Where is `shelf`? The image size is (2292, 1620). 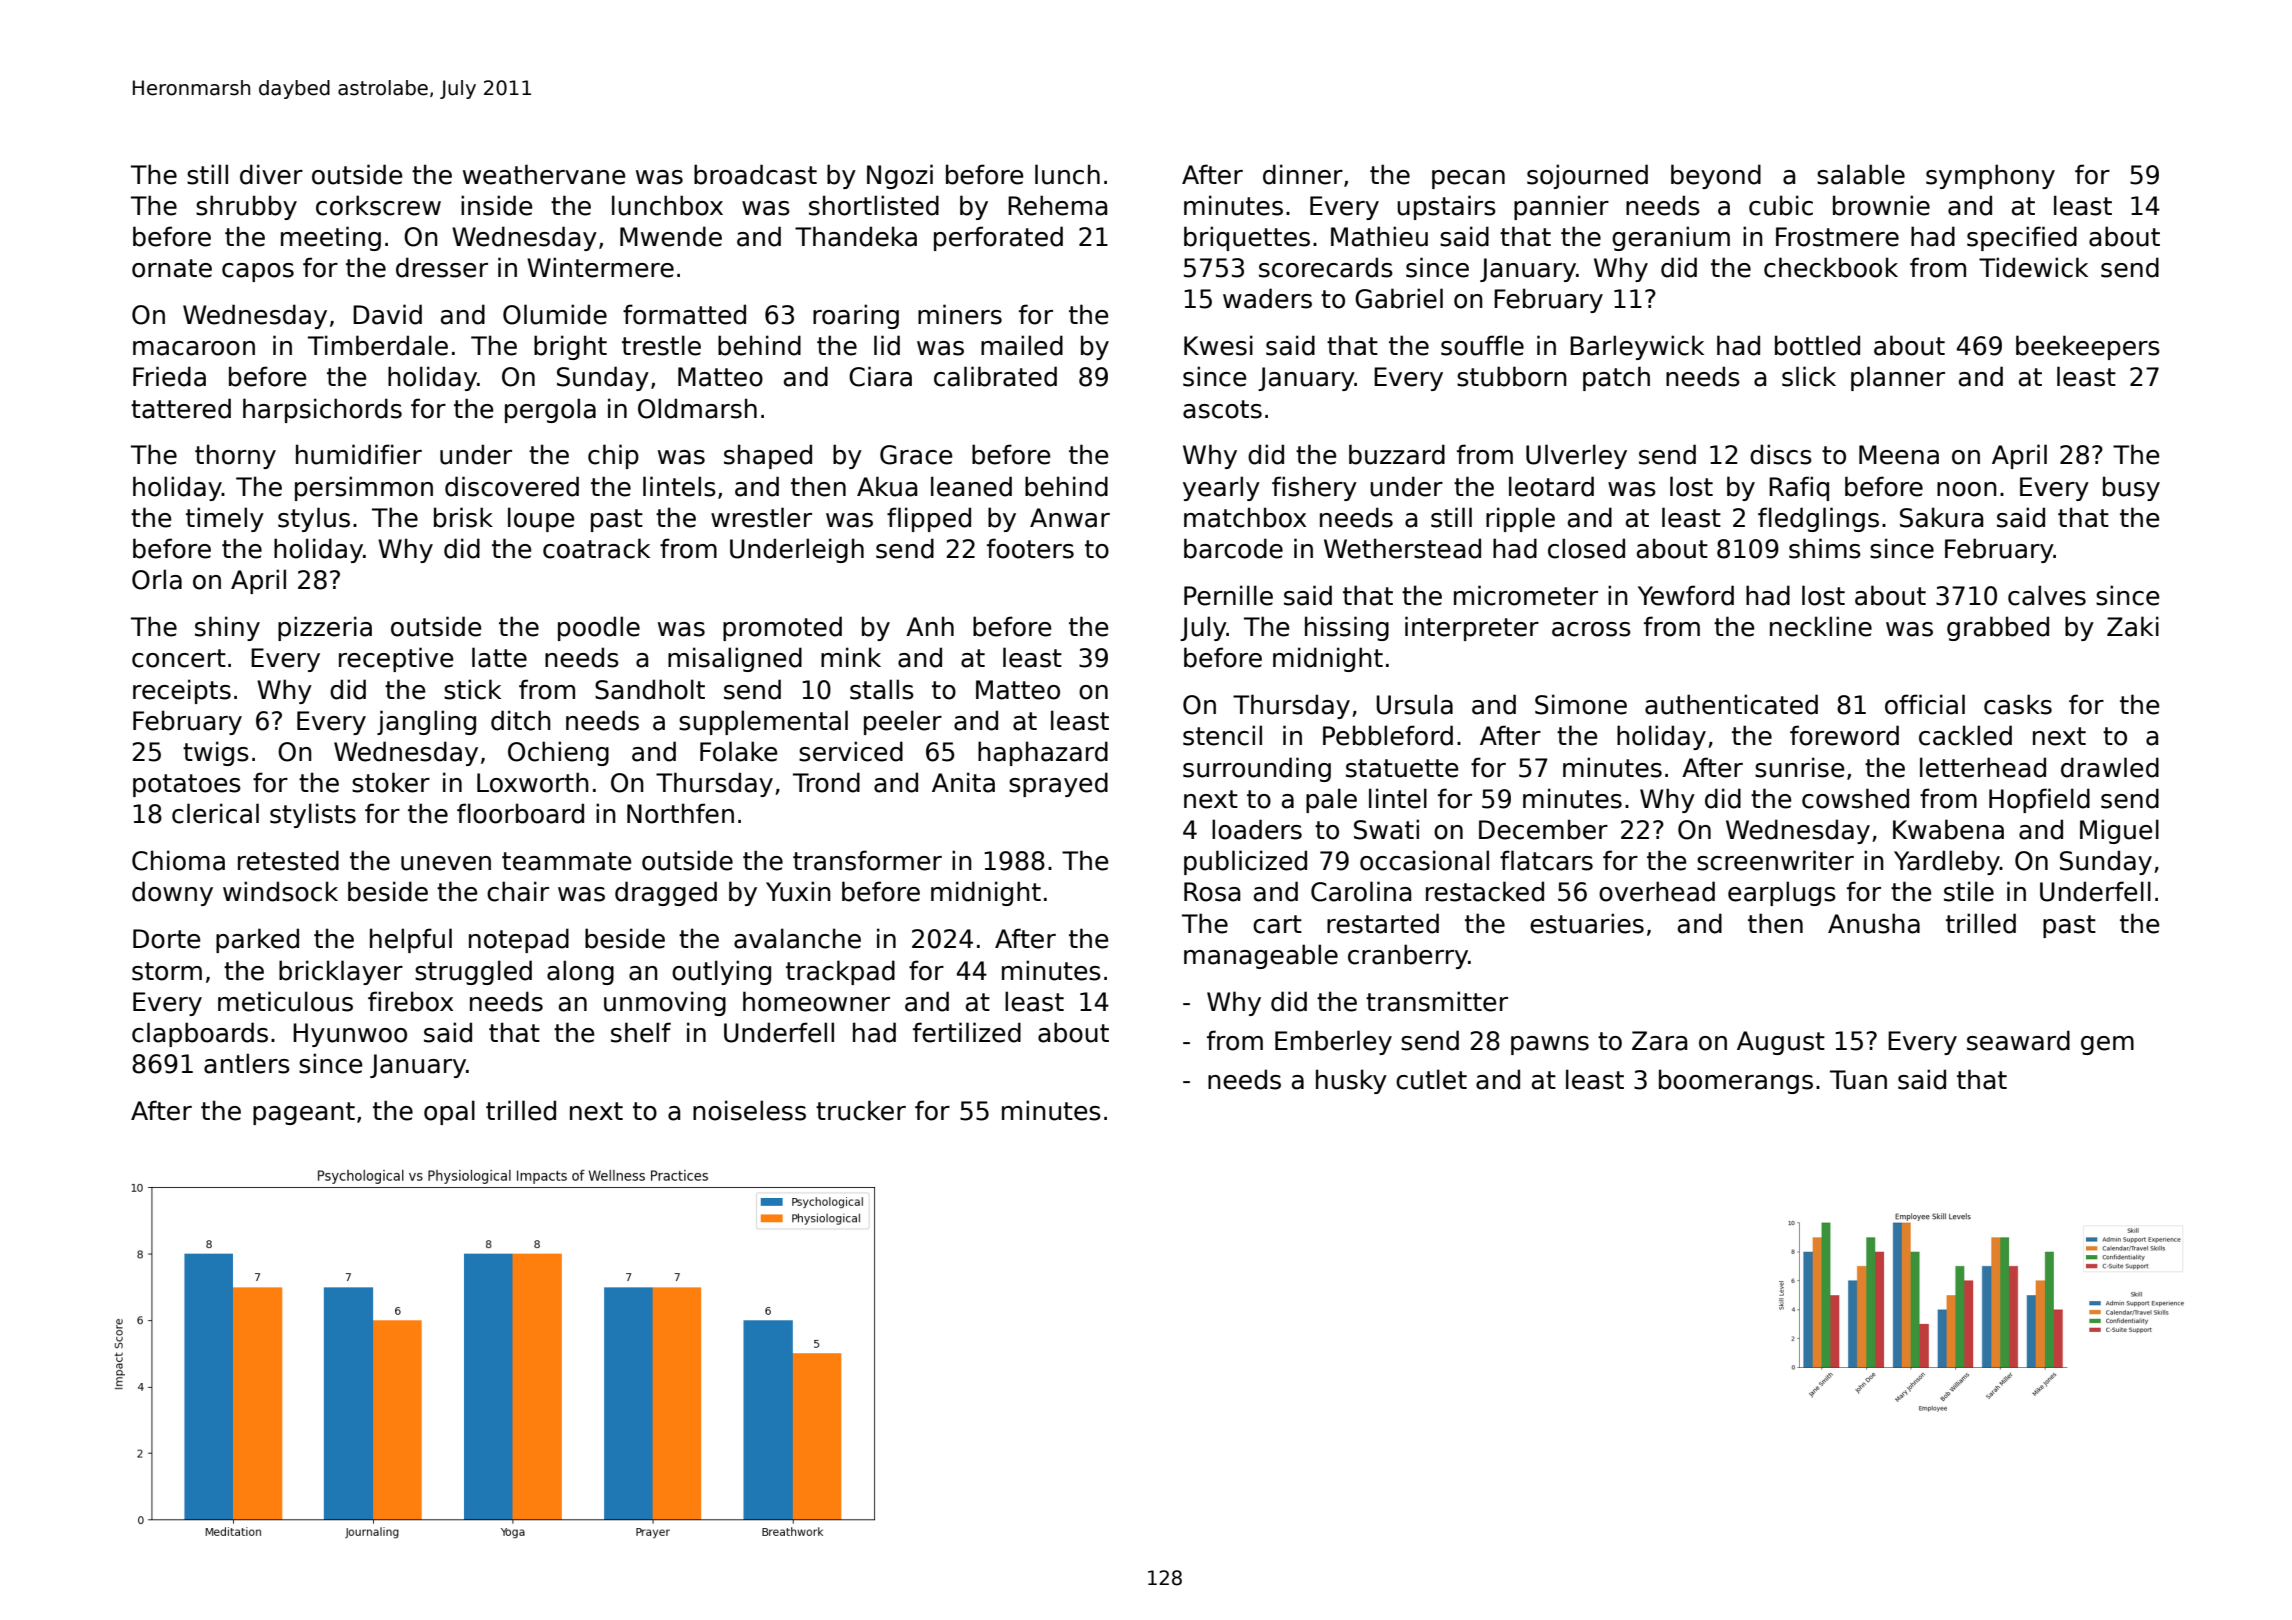
shelf is located at coordinates (641, 1032).
